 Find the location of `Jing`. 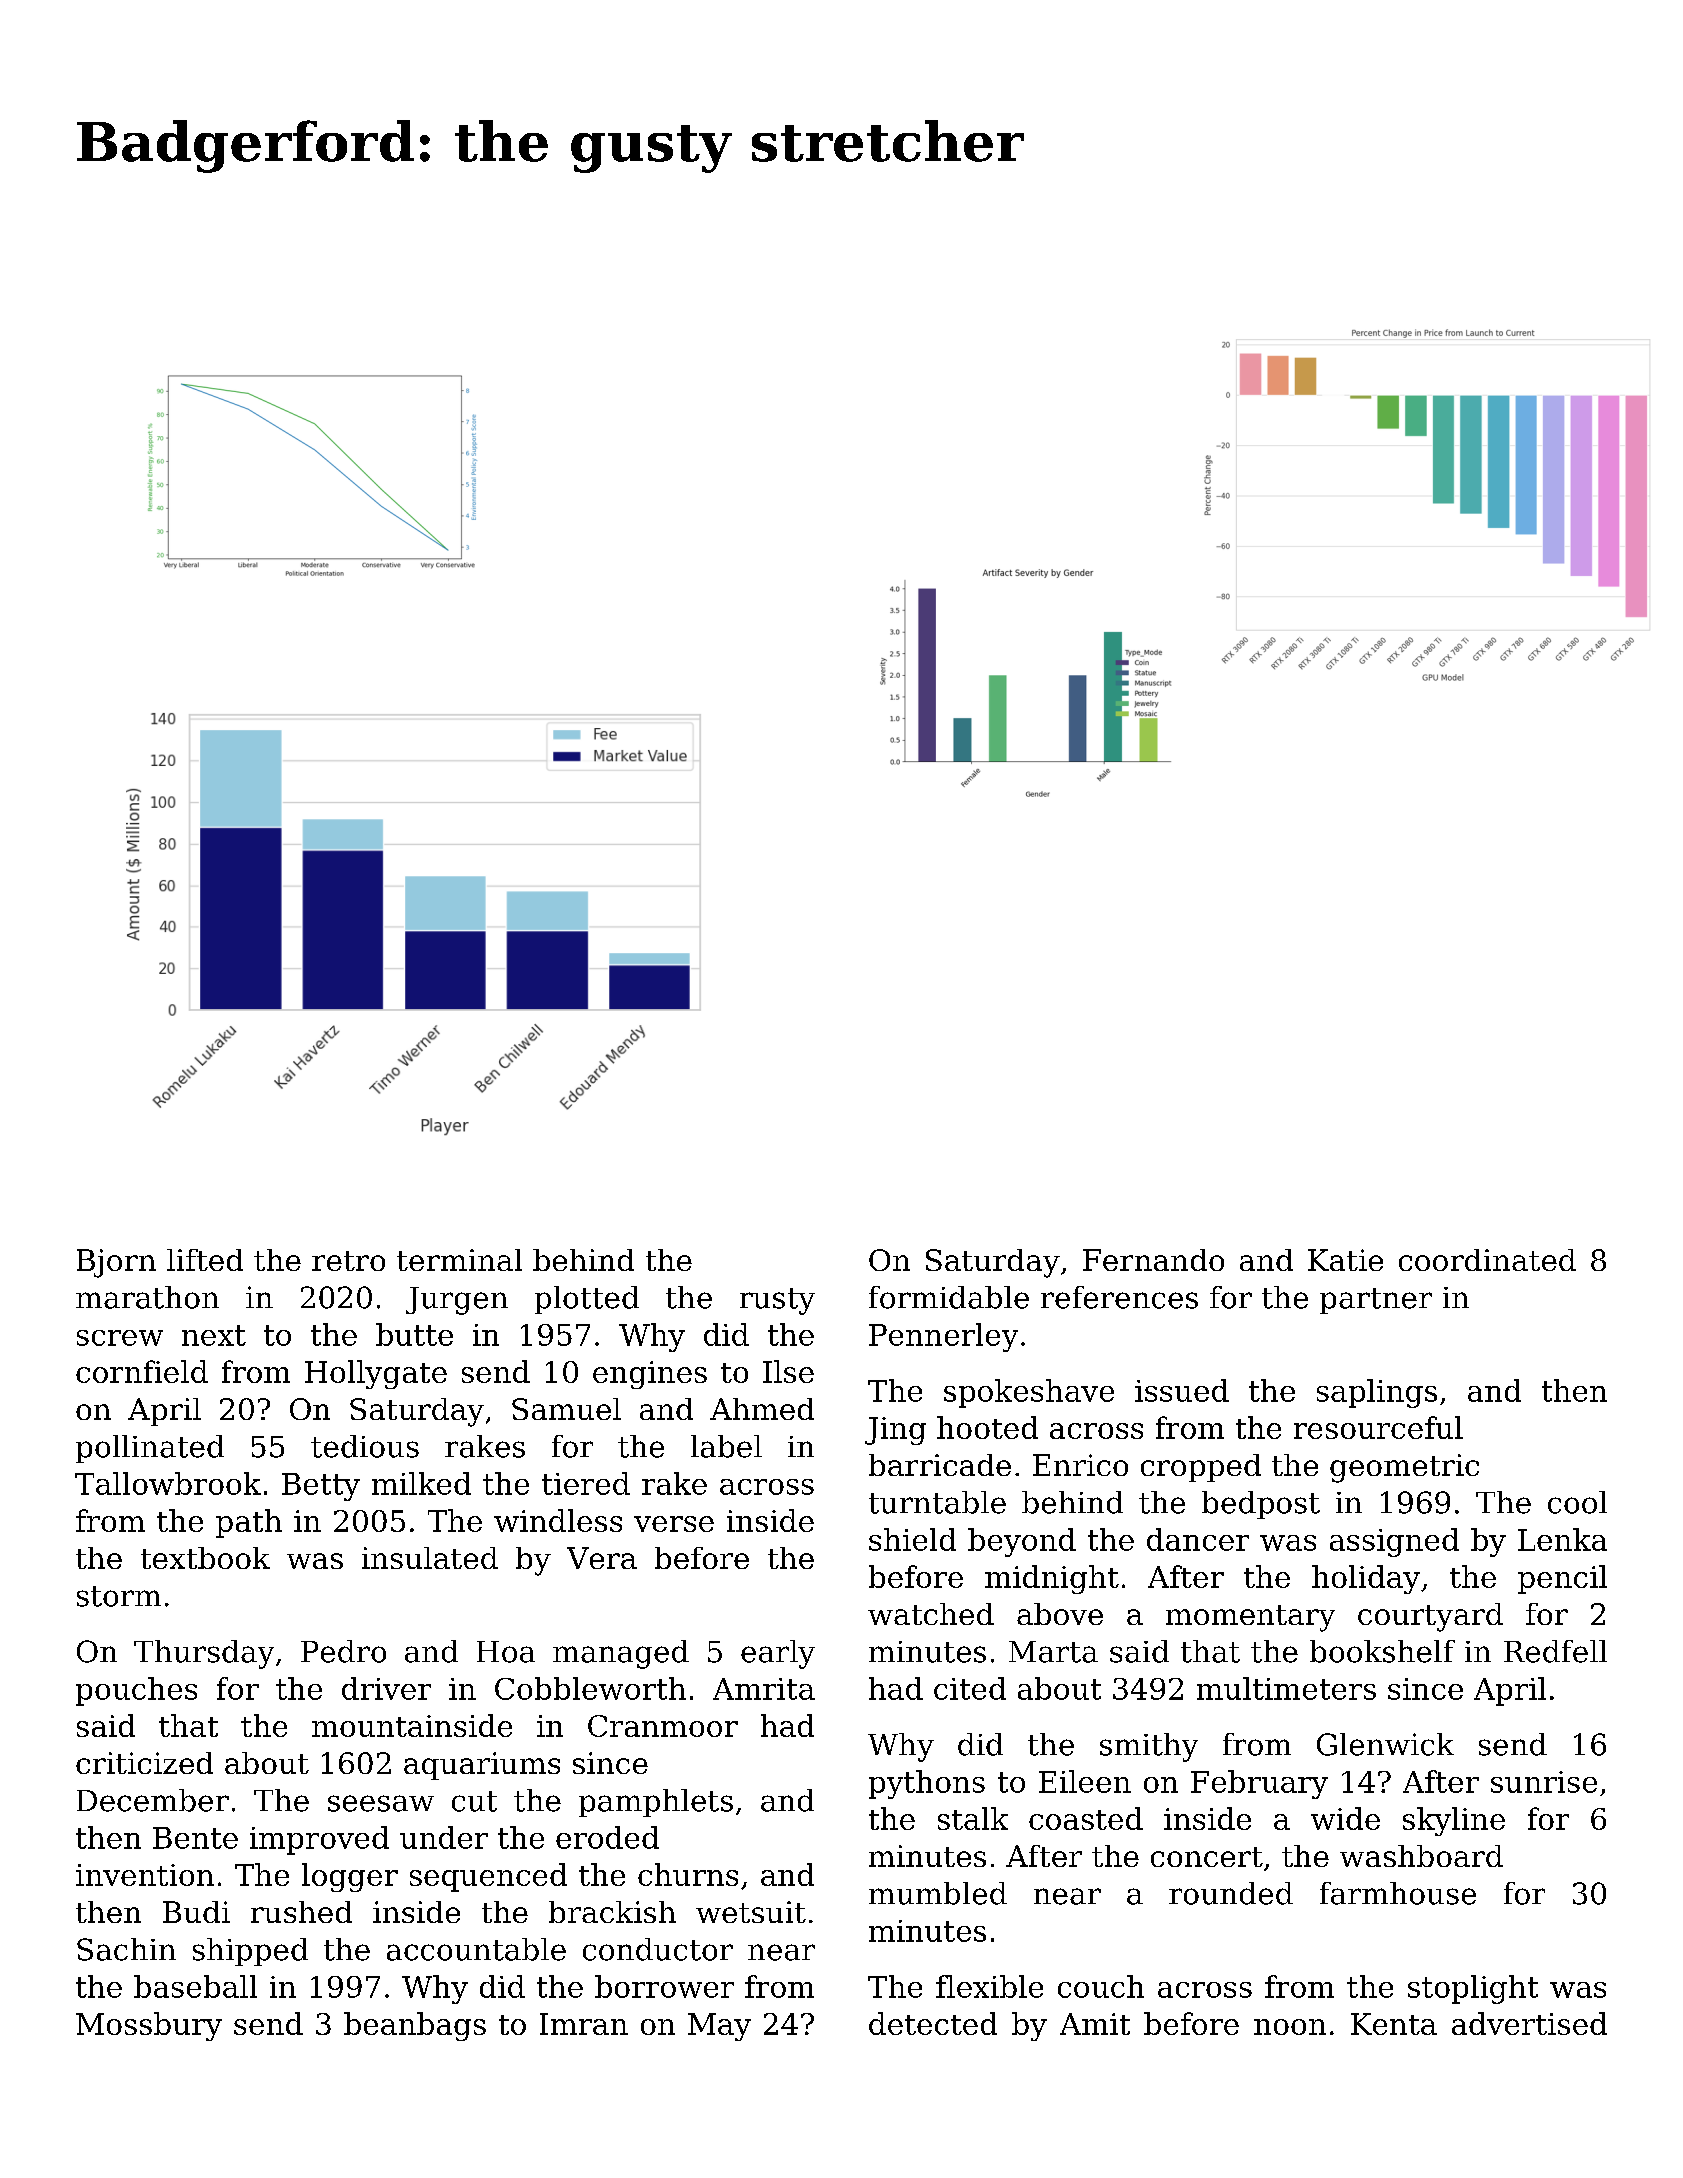

Jing is located at coordinates (895, 1431).
